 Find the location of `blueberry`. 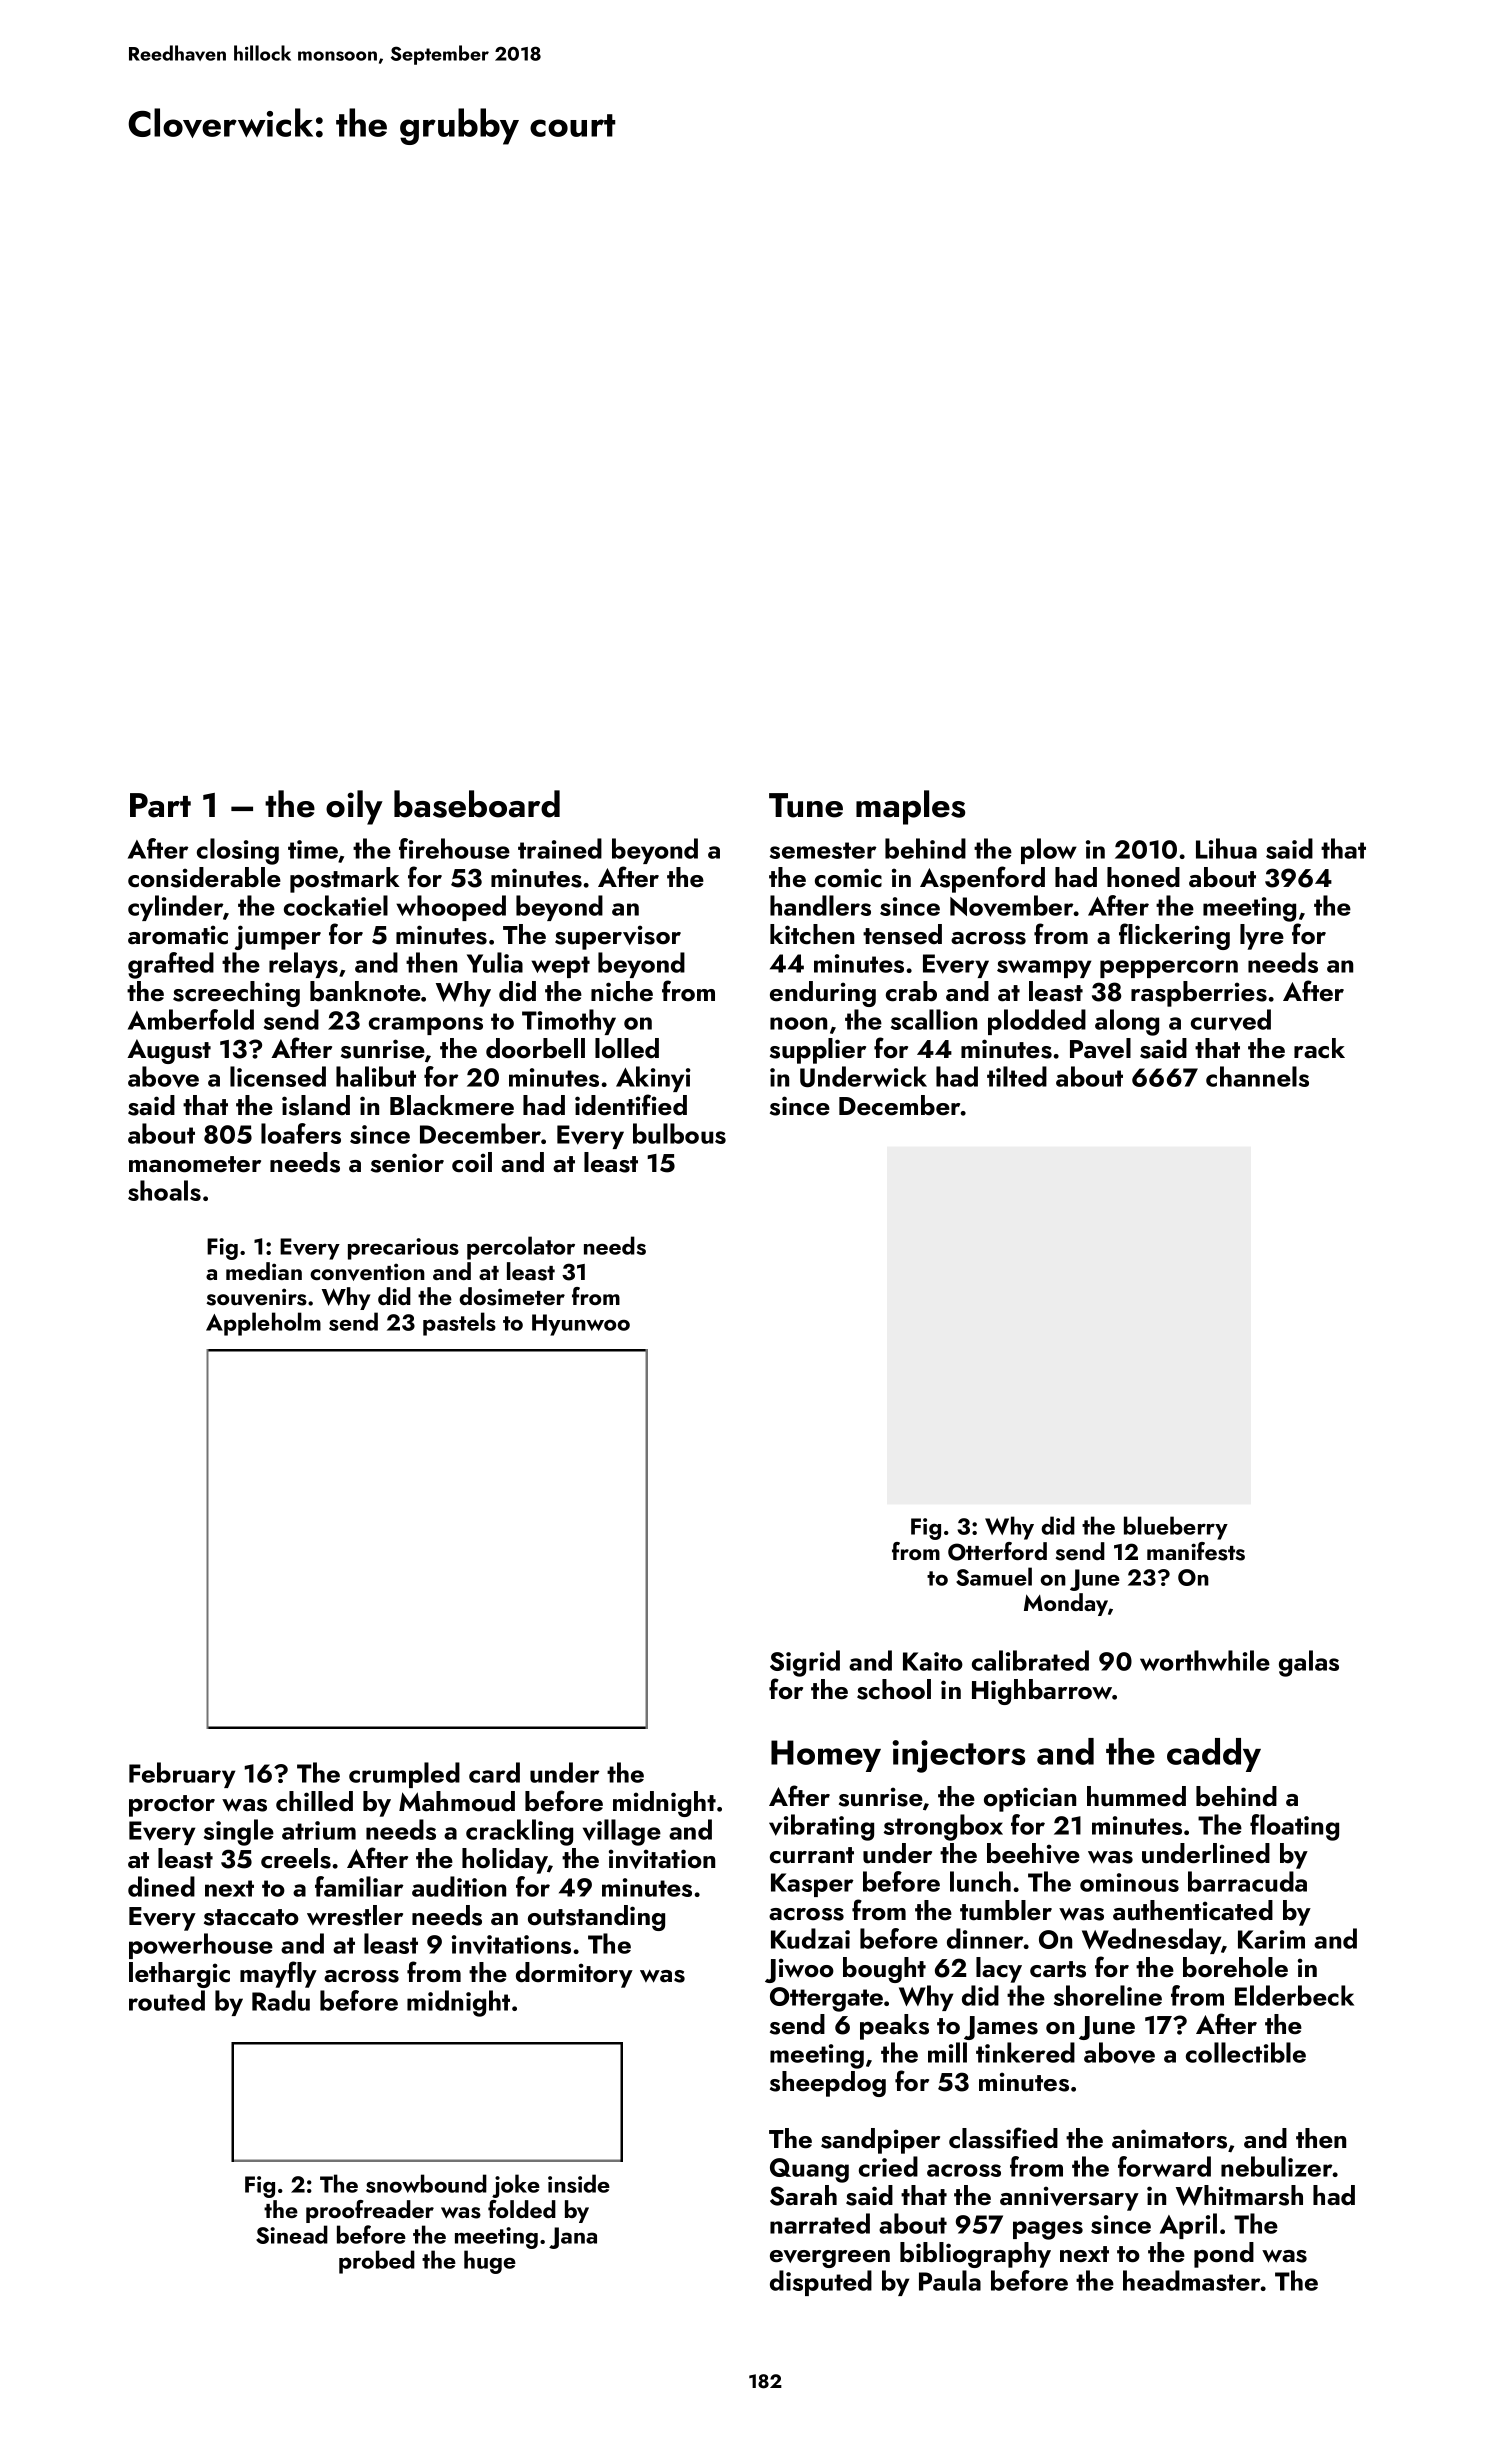

blueberry is located at coordinates (1176, 1528).
